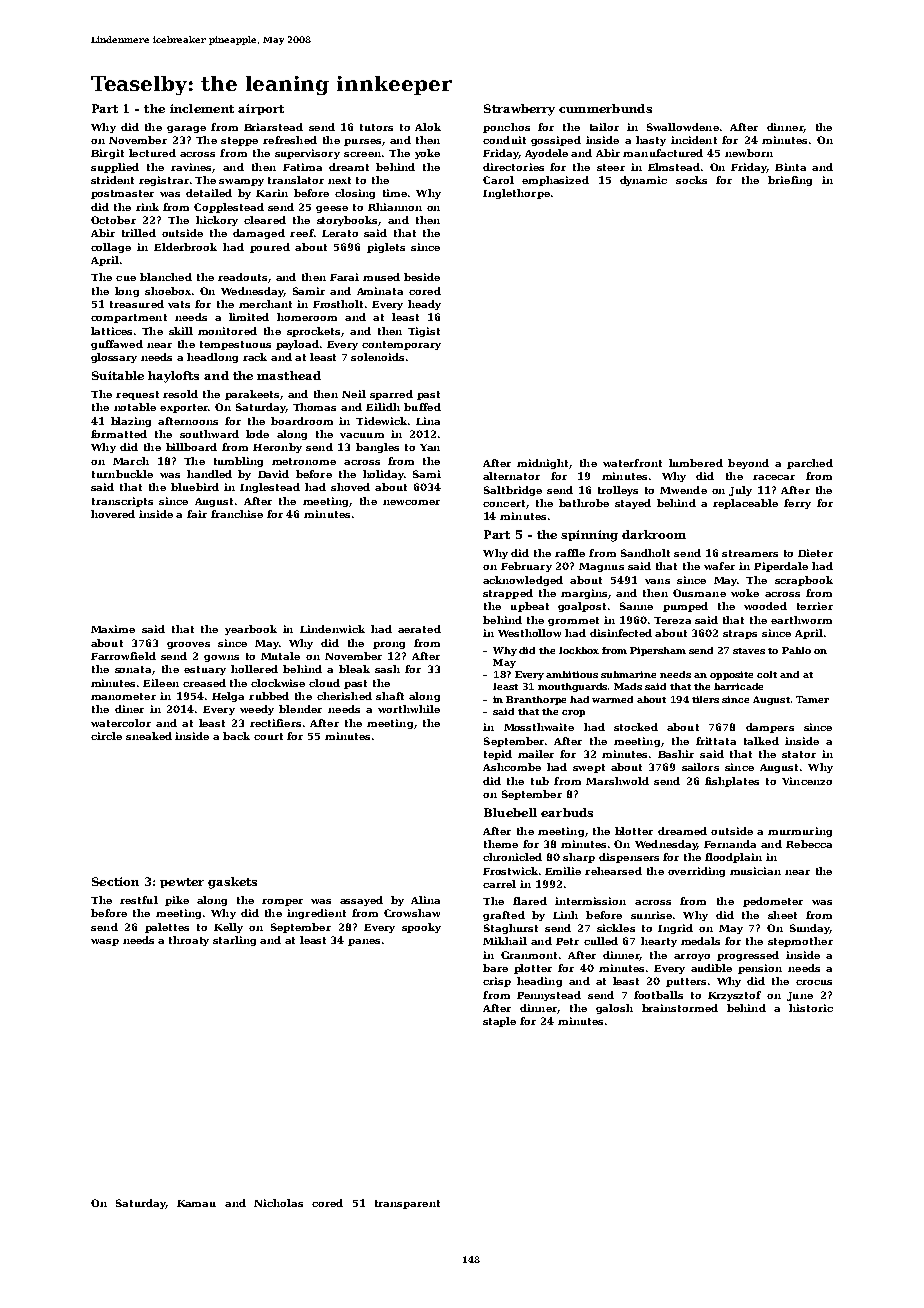 Image resolution: width=924 pixels, height=1308 pixels. Describe the element at coordinates (355, 194) in the image. I see `closing` at that location.
